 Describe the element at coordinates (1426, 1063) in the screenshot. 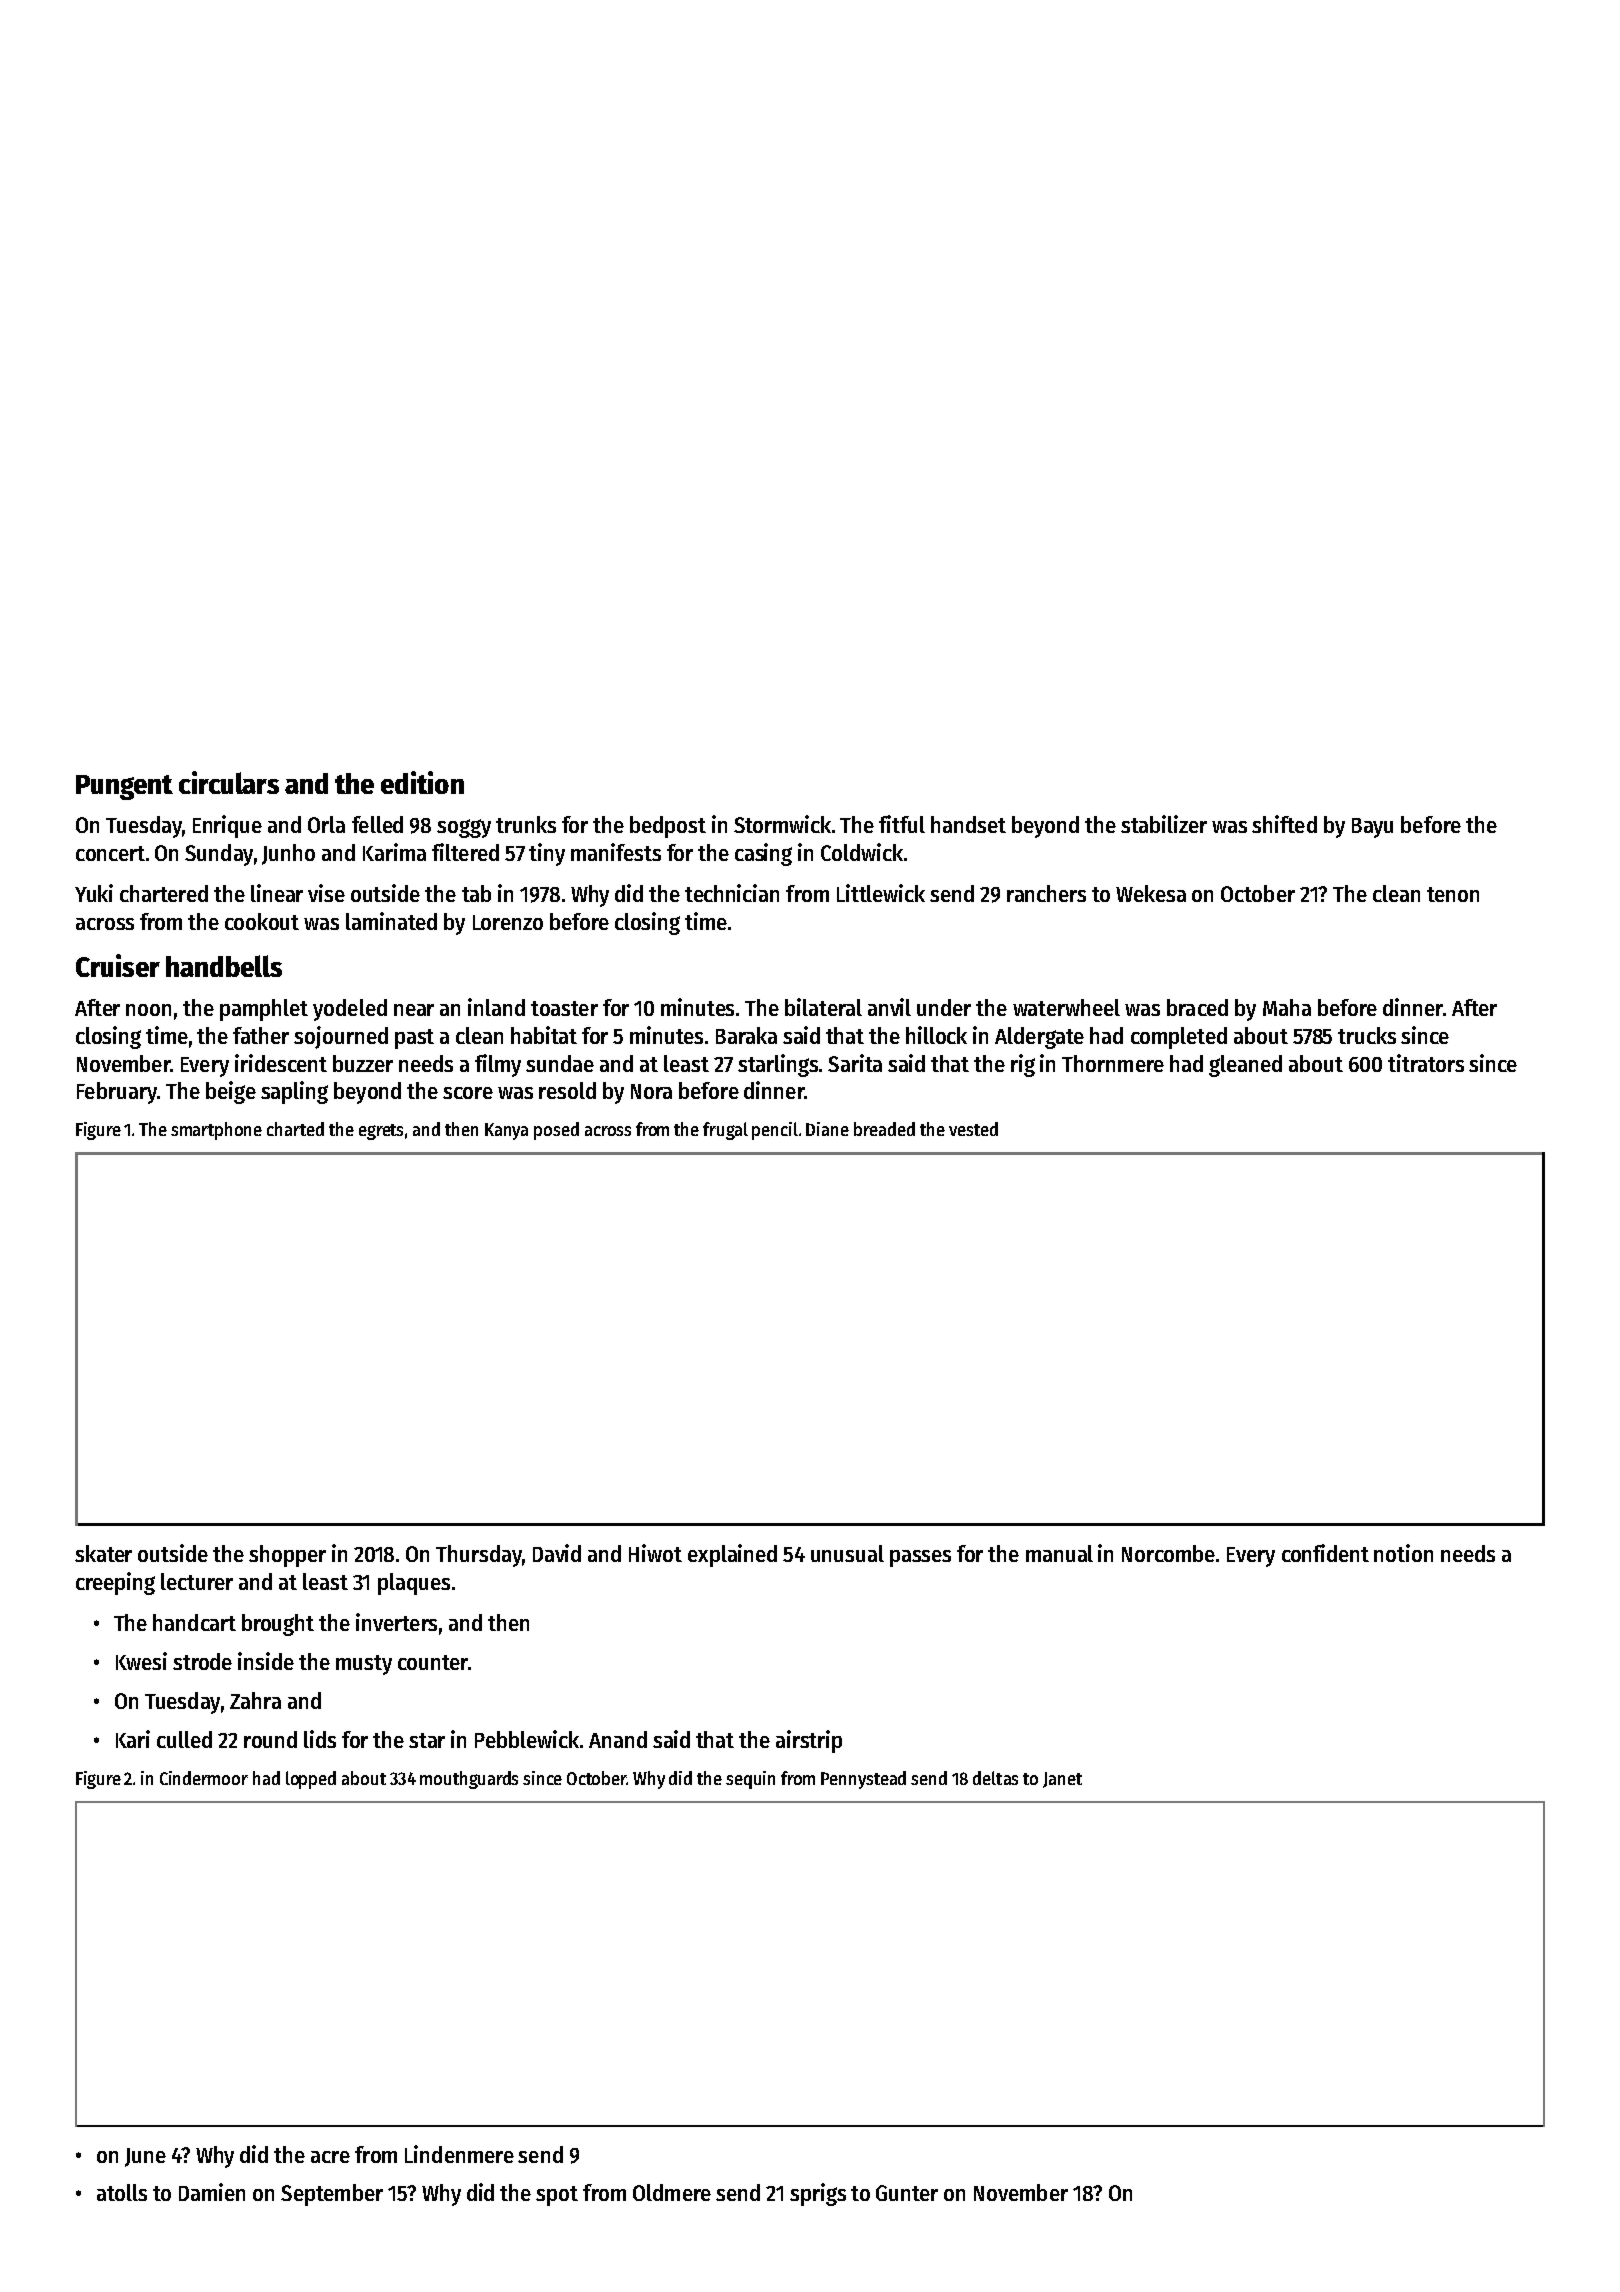

I see `titrators` at that location.
